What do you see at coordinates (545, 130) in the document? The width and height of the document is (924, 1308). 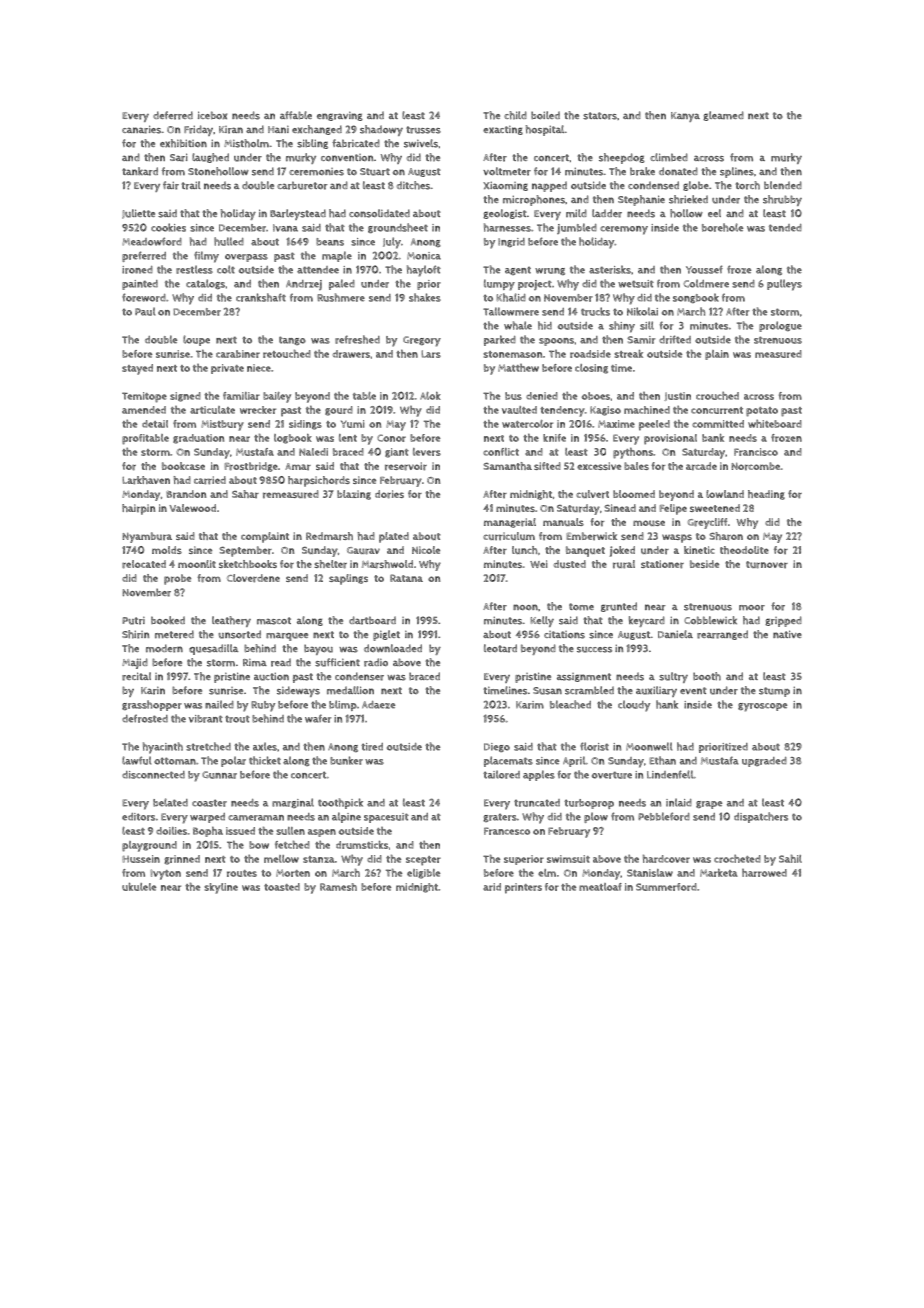 I see `hospital` at bounding box center [545, 130].
